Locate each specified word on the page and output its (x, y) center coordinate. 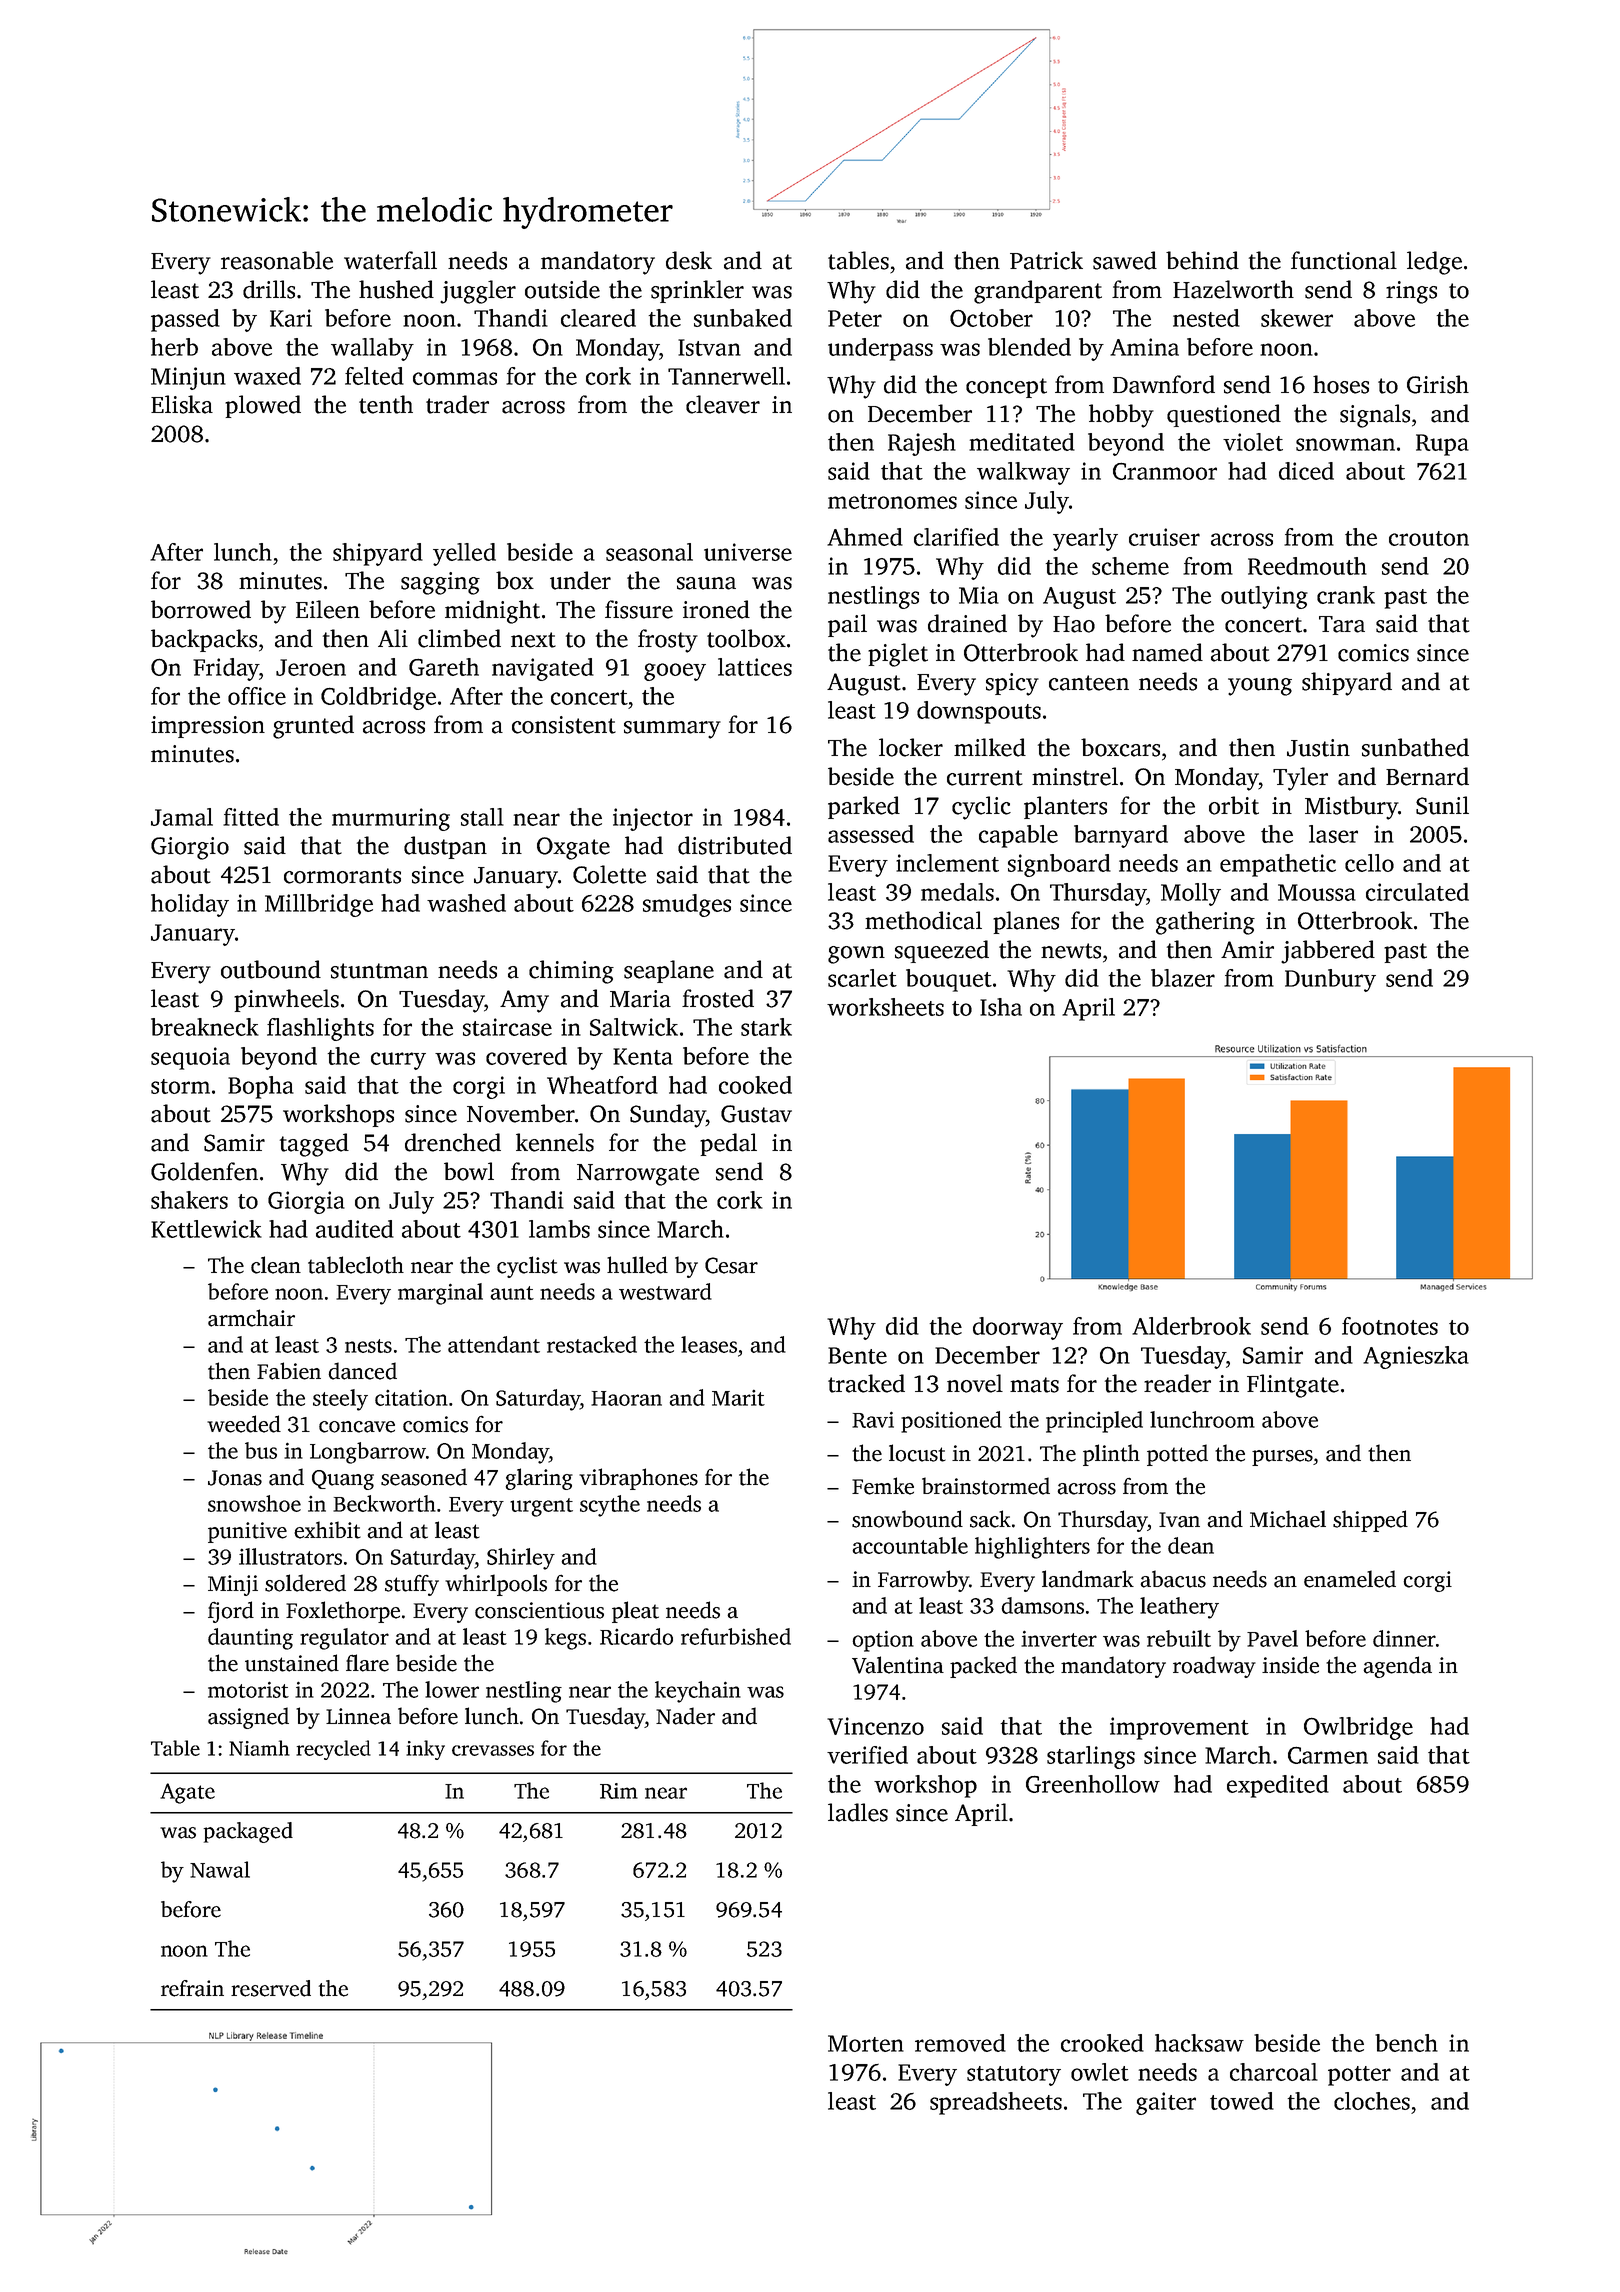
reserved (271, 1988)
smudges (687, 905)
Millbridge (319, 905)
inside (1290, 1665)
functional (1344, 260)
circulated (1417, 892)
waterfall (390, 260)
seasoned (424, 1477)
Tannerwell (726, 376)
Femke (883, 1486)
